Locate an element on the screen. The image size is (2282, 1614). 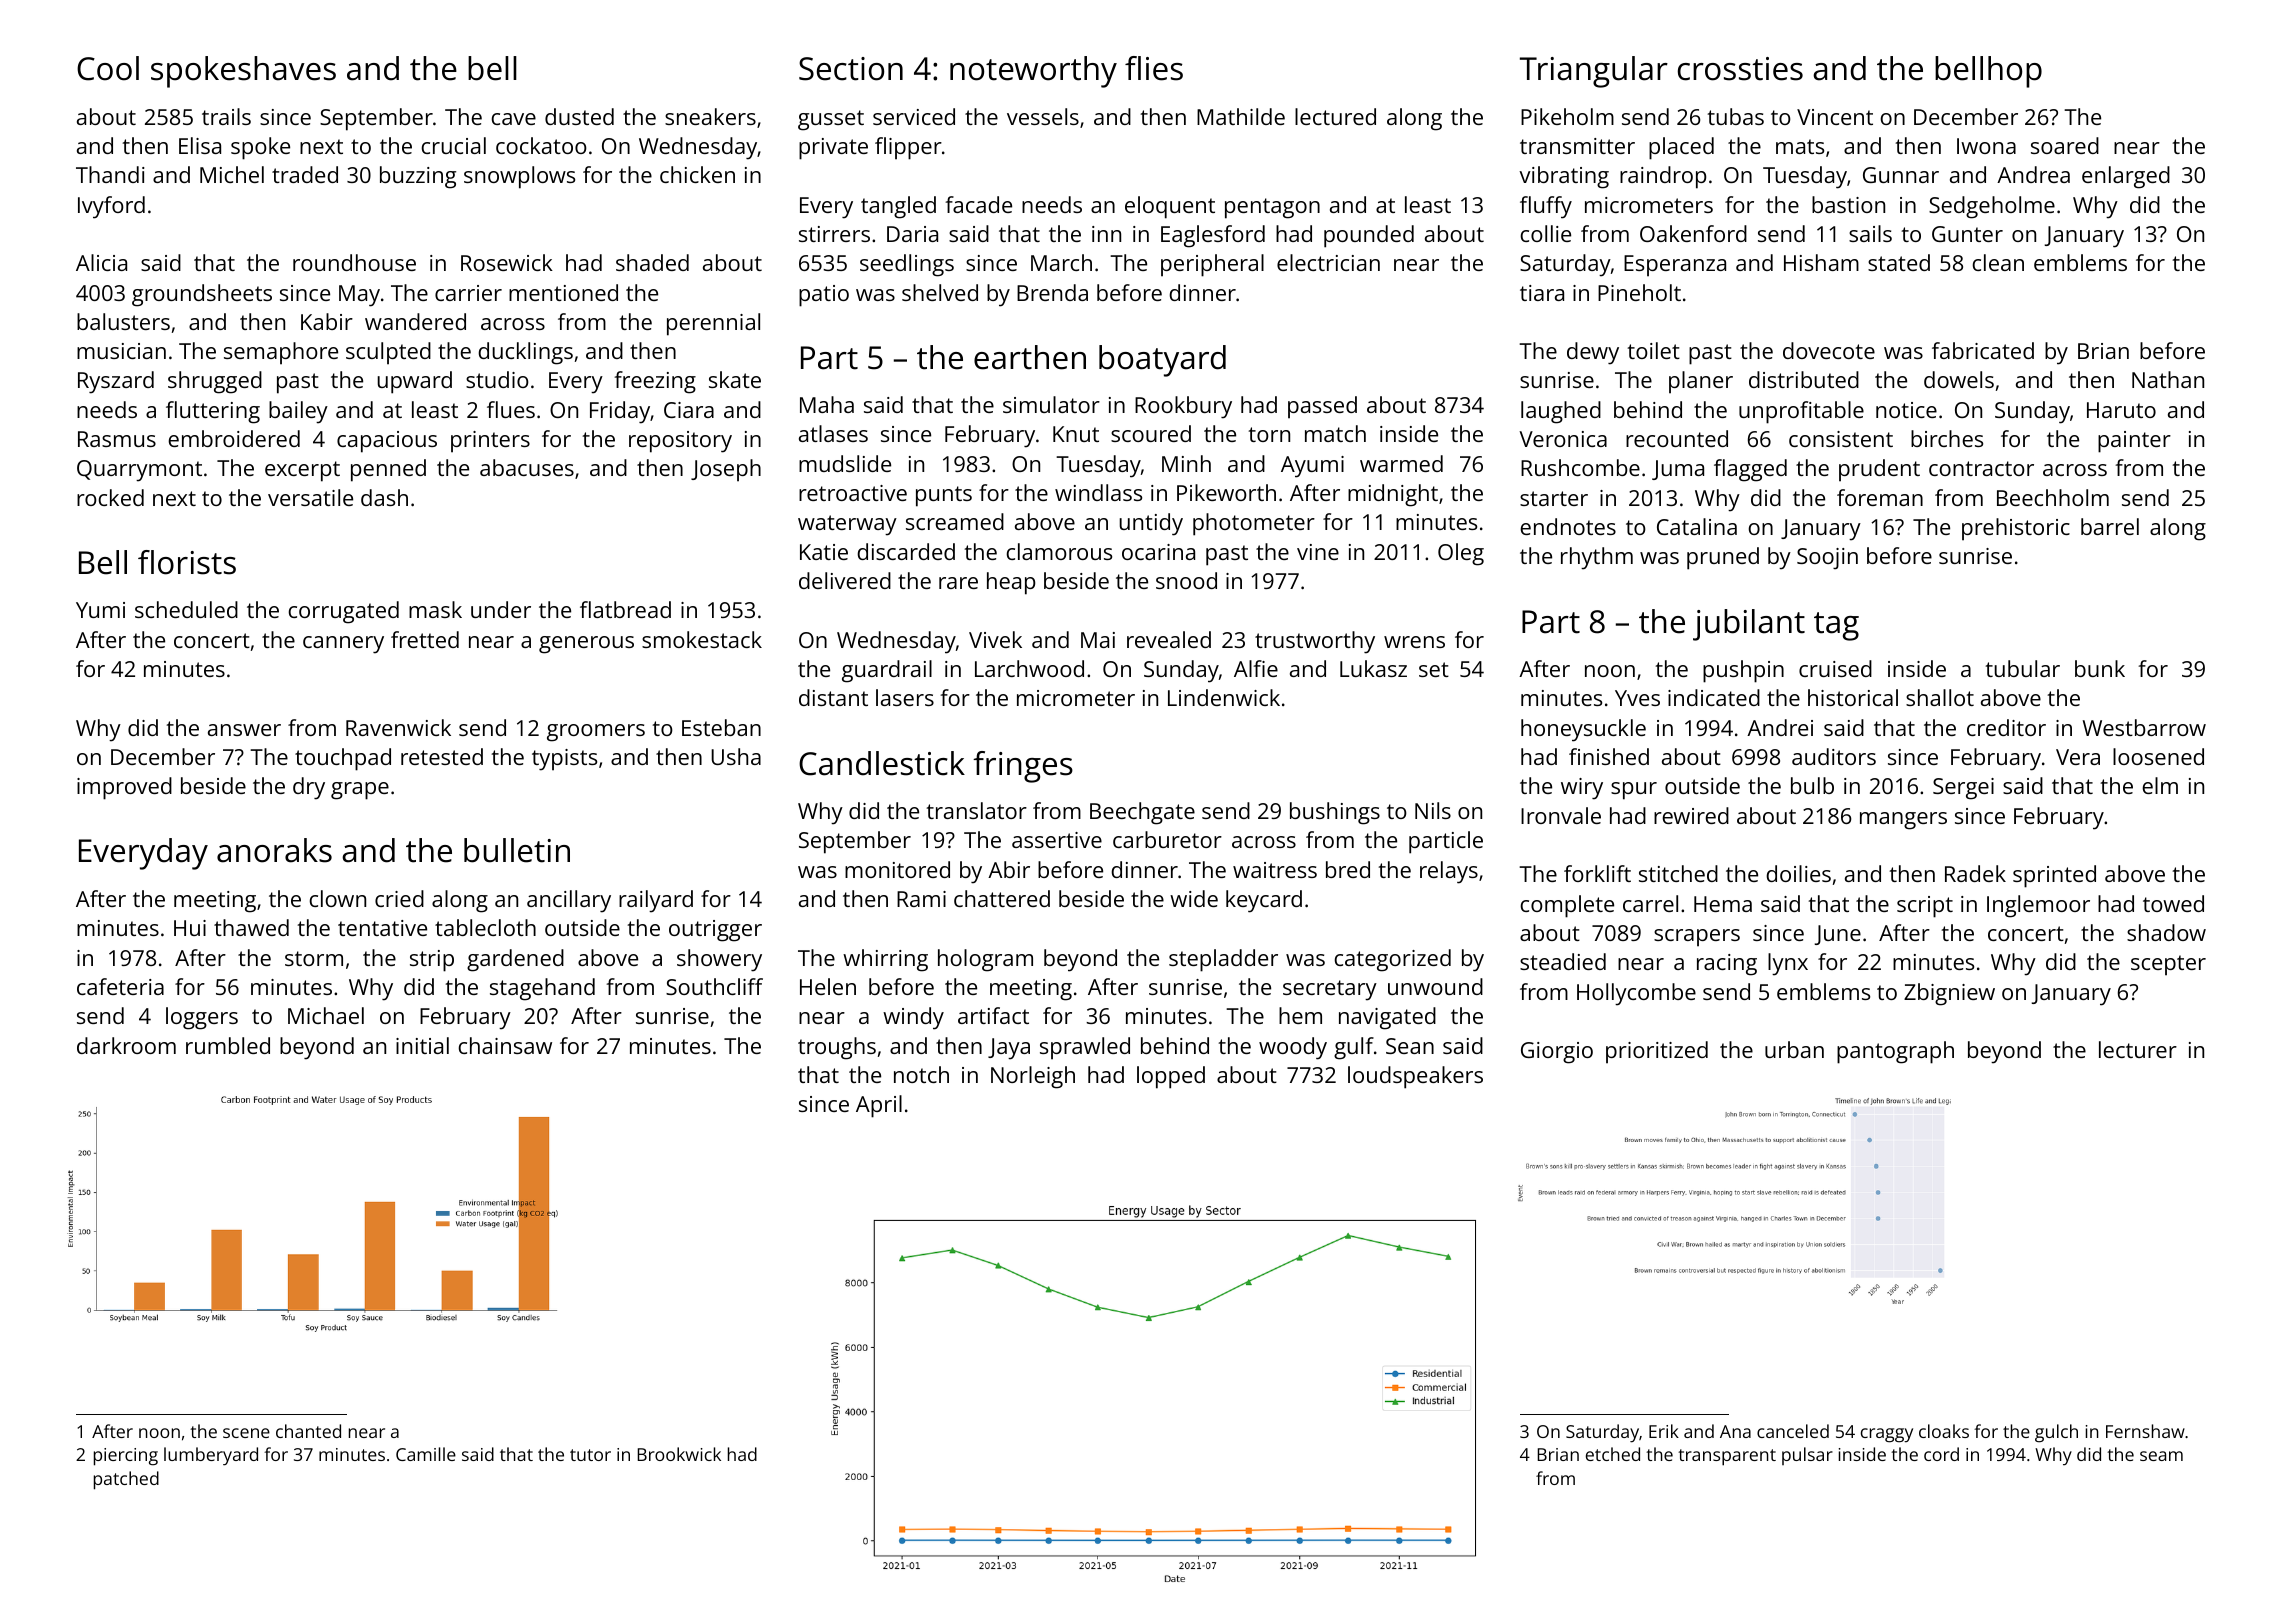
Brookwick is located at coordinates (679, 1454).
